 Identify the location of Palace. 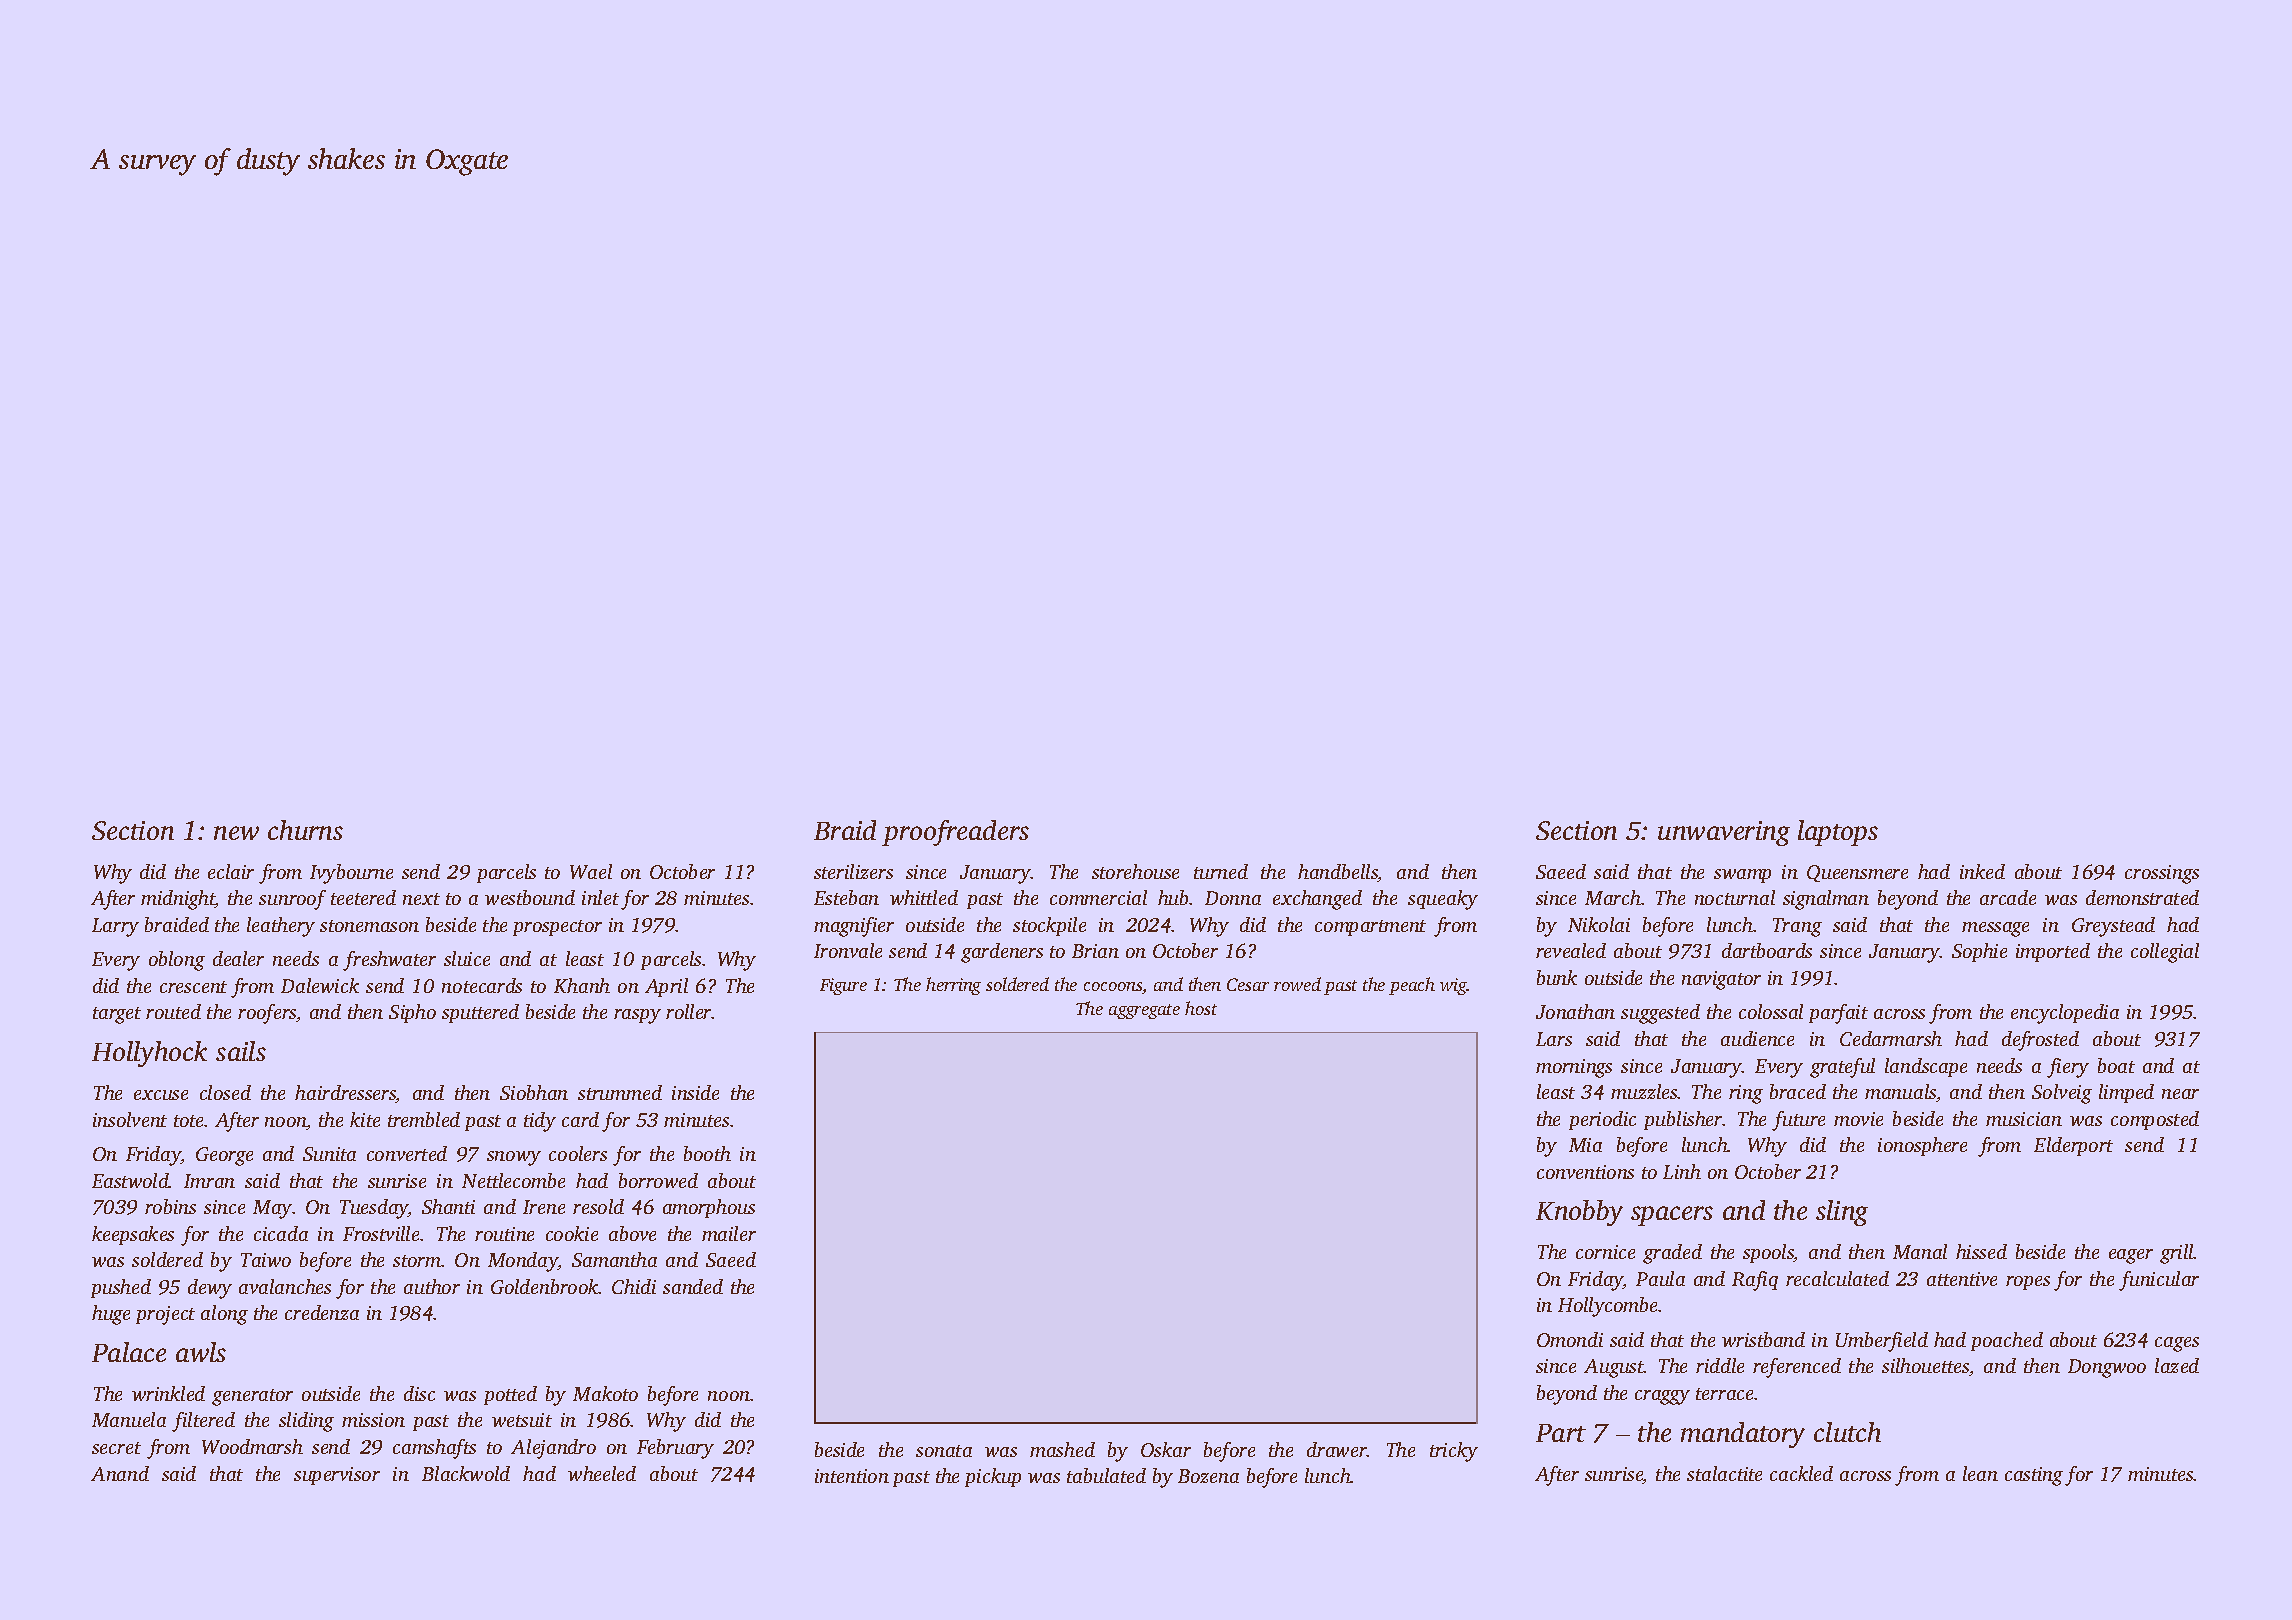
(129, 1352).
